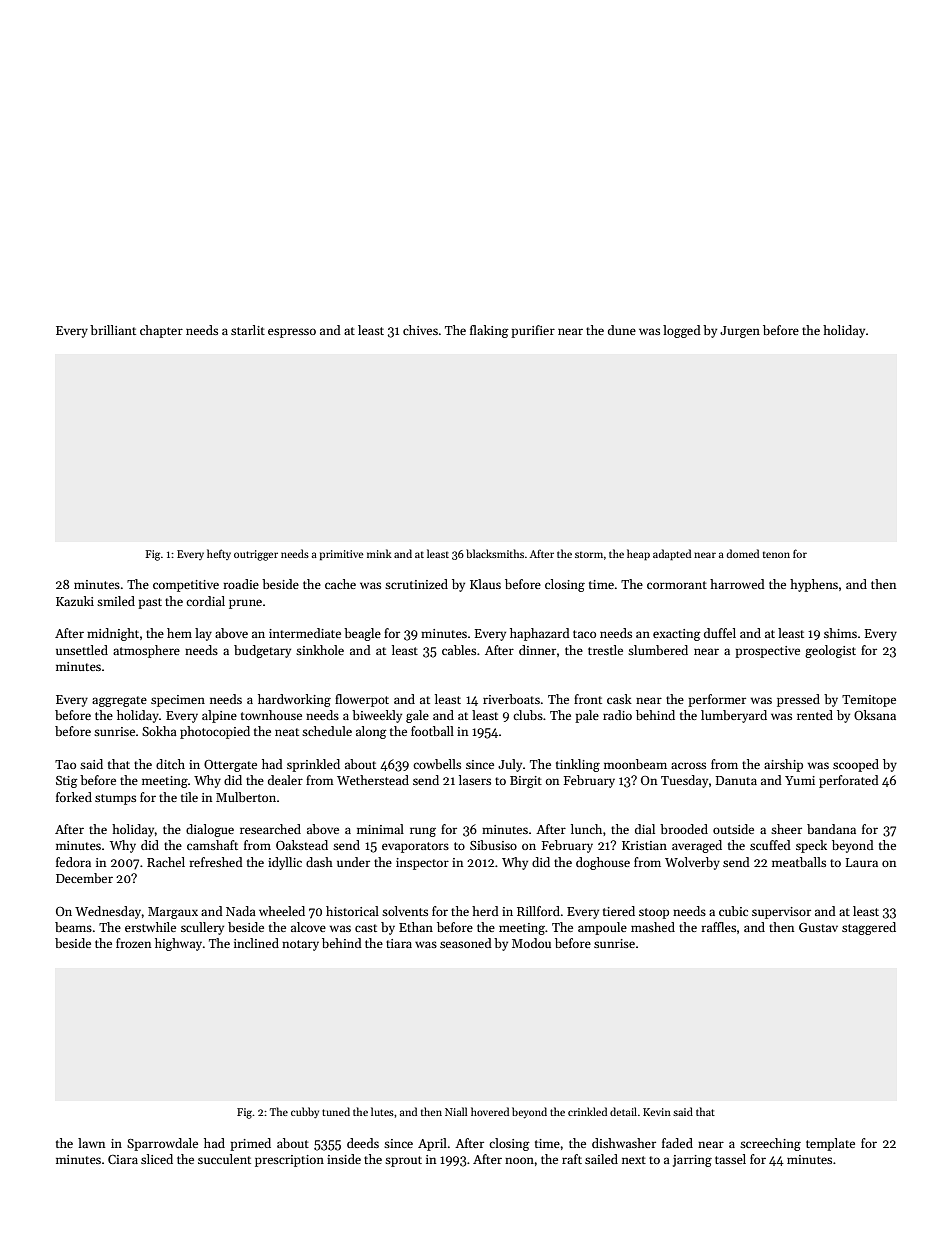 The image size is (952, 1233). What do you see at coordinates (737, 584) in the page?
I see `harrowed` at bounding box center [737, 584].
